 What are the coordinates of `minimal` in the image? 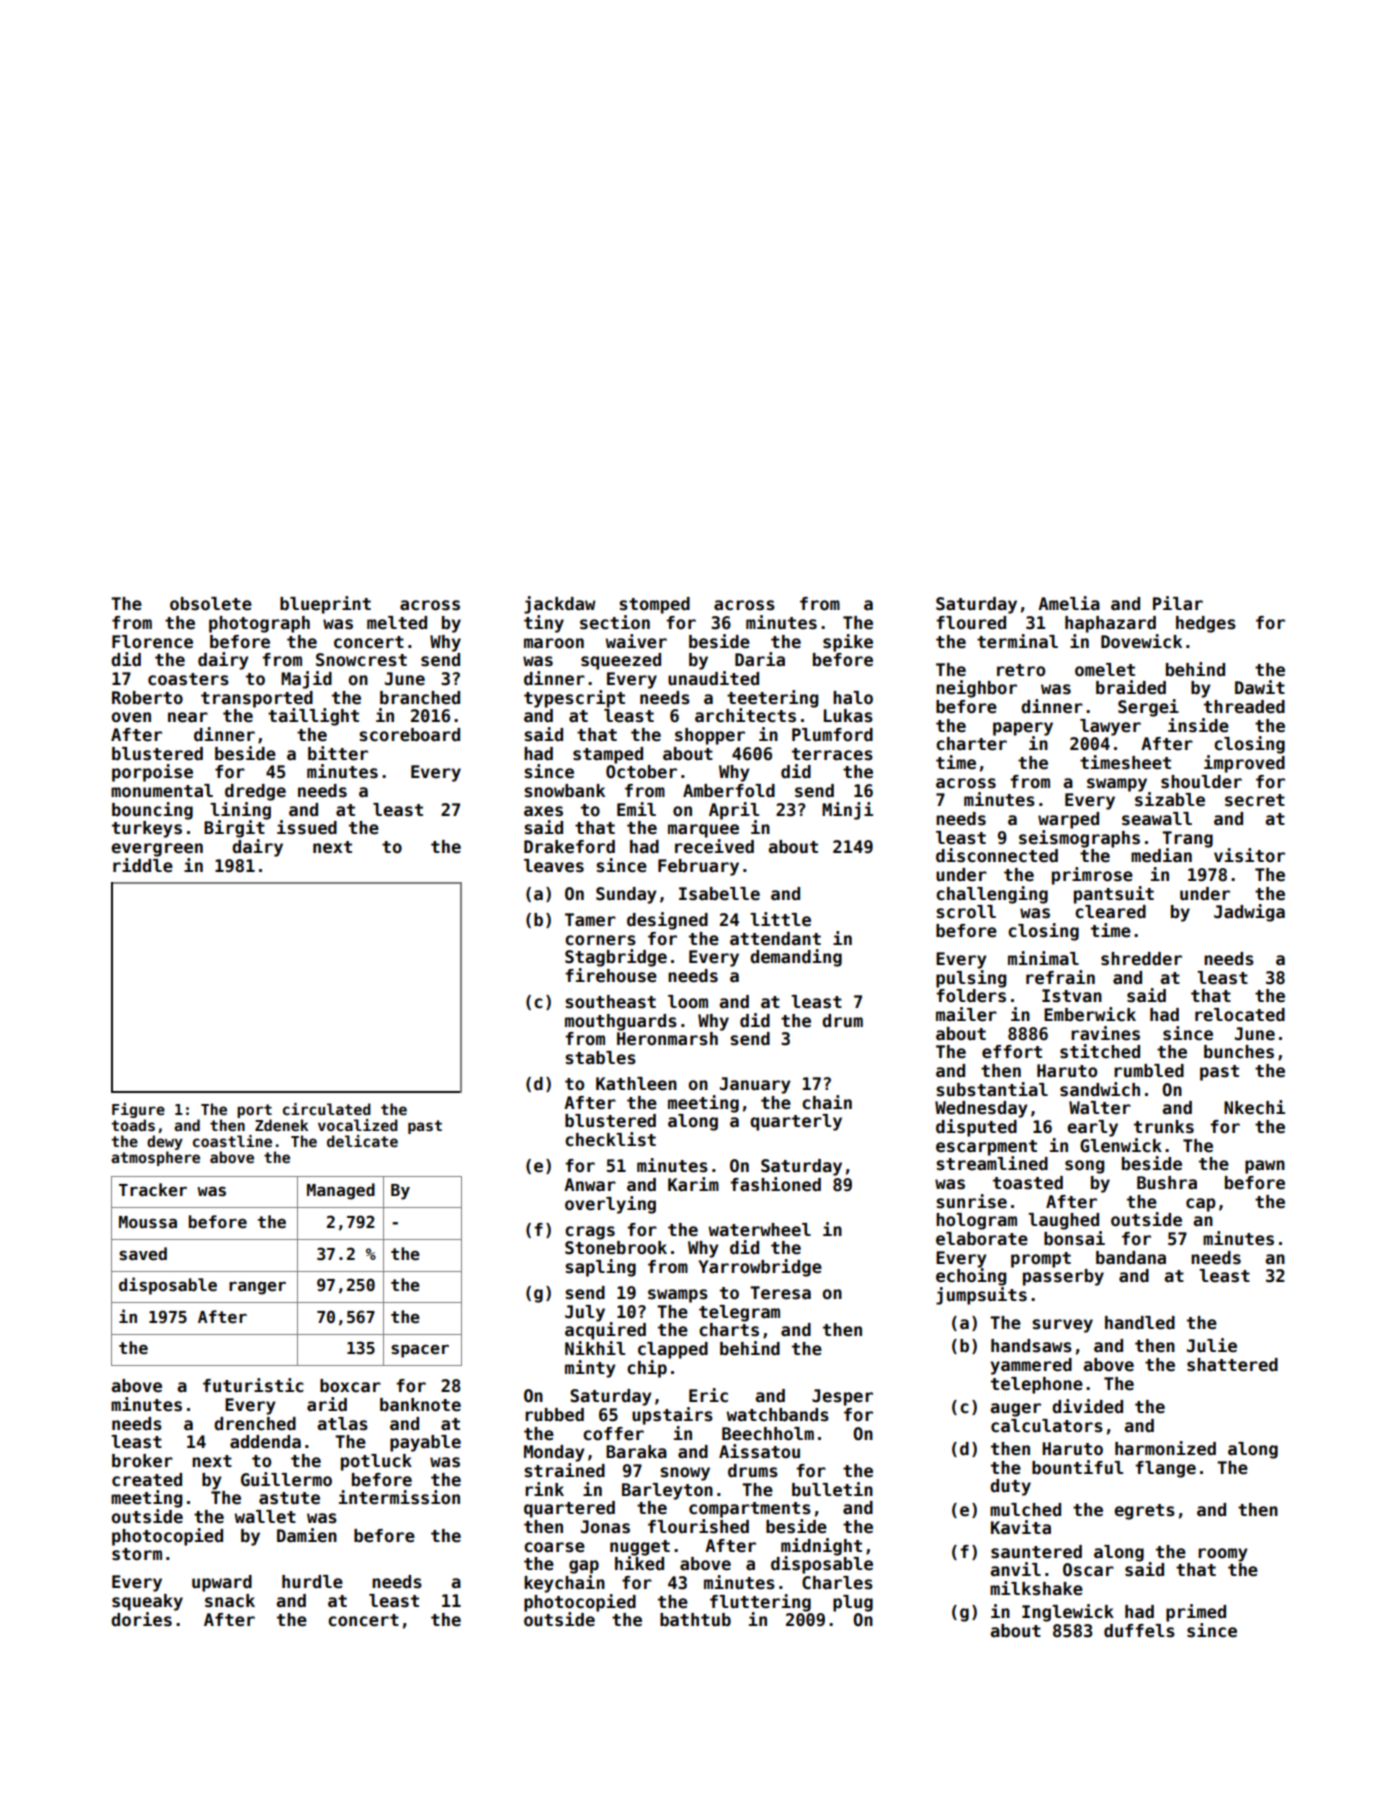 It's located at (1043, 958).
